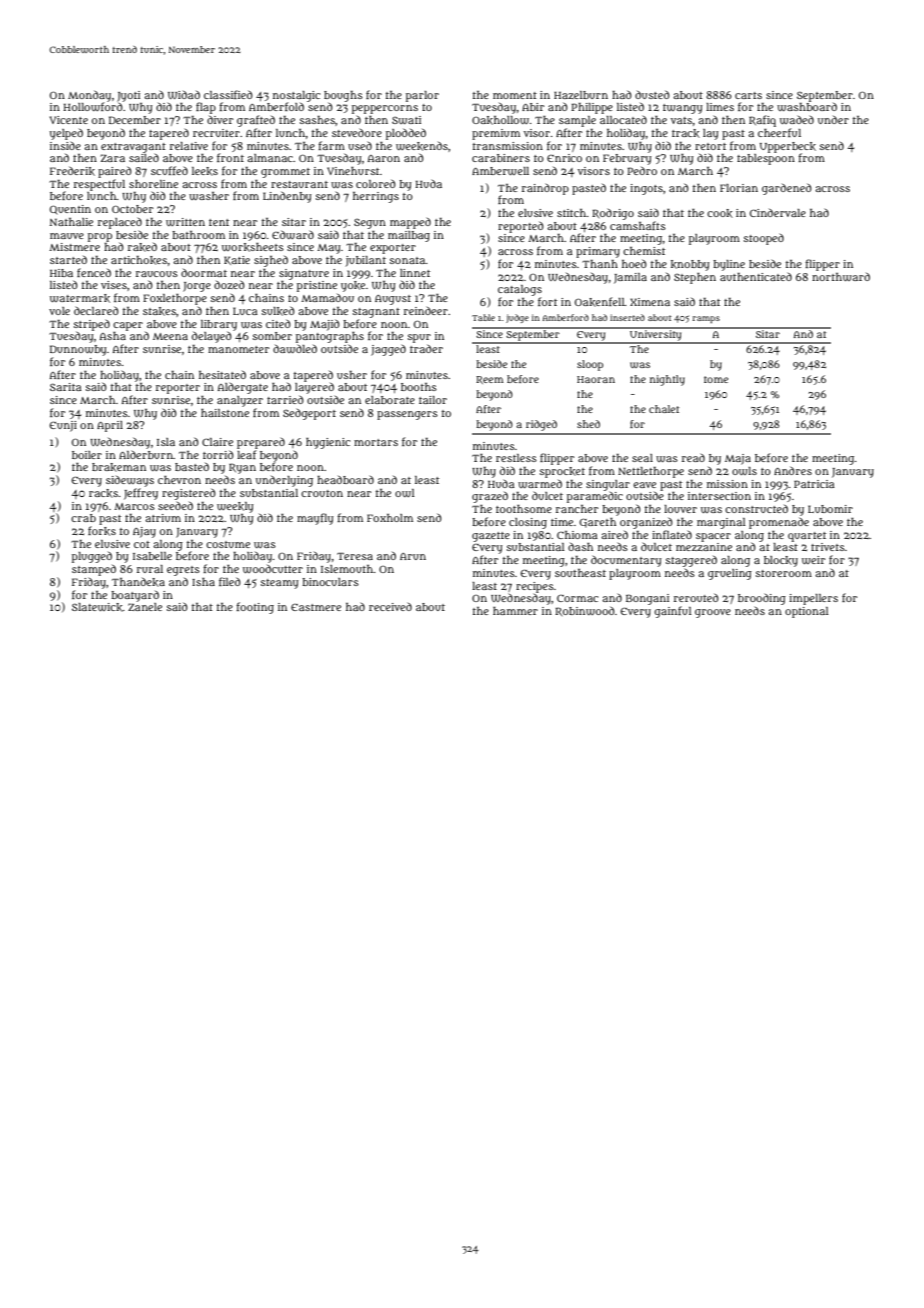 The height and width of the document is (1308, 924). Describe the element at coordinates (764, 239) in the document. I see `stooped` at that location.
